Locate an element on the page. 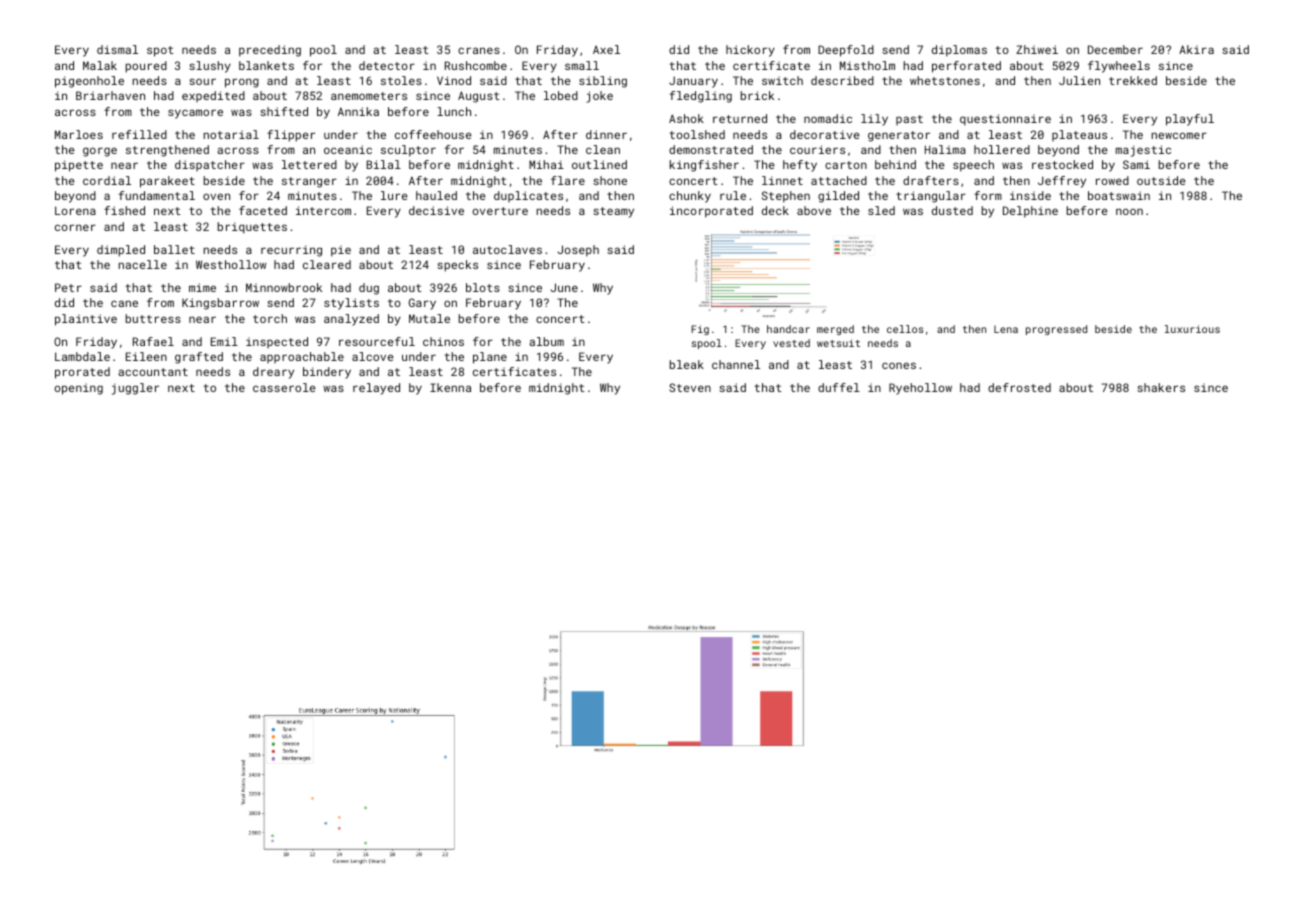 The image size is (1308, 924). speech is located at coordinates (973, 166).
